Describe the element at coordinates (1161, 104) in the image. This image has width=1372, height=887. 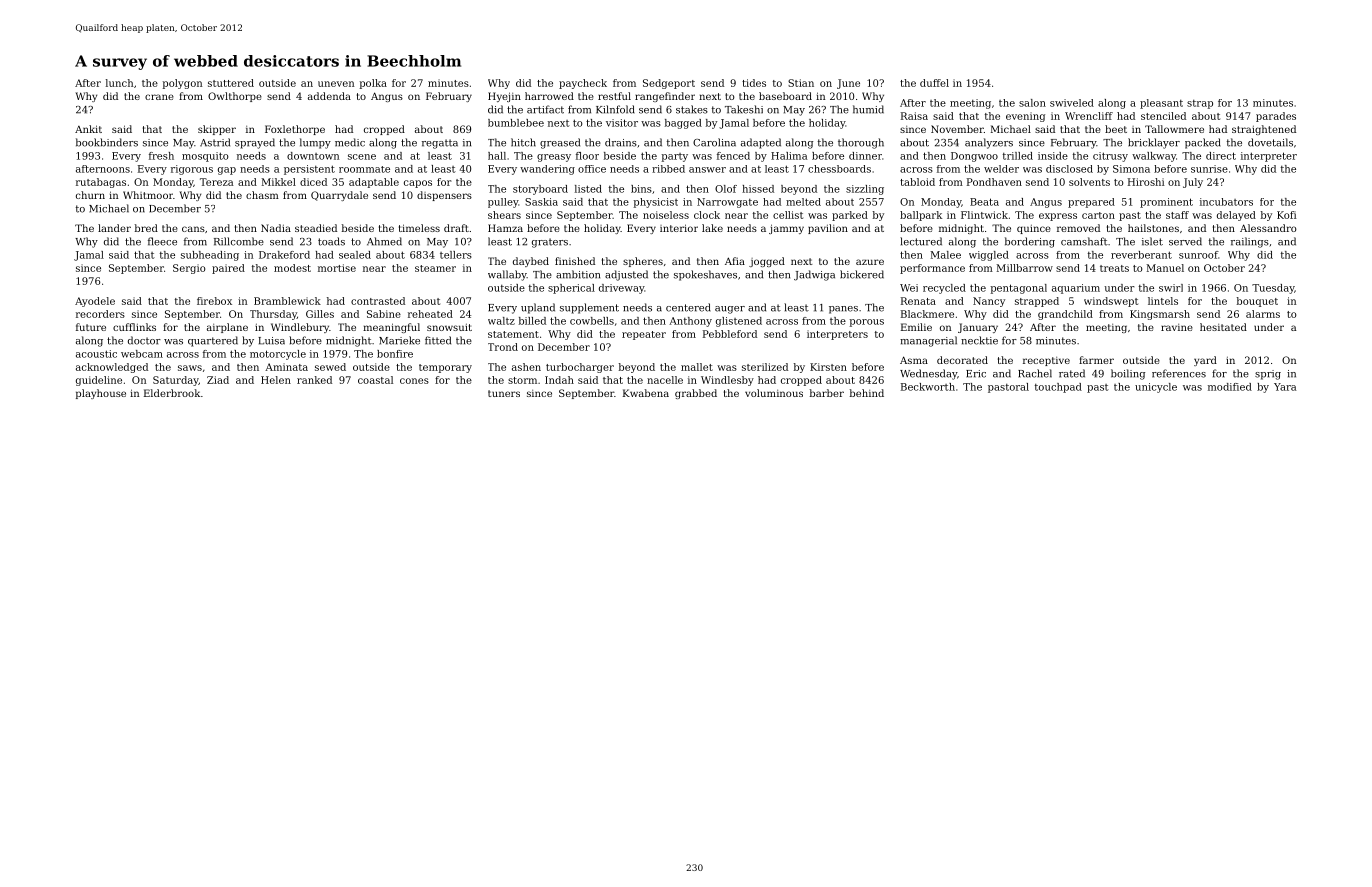
I see `pleasant` at that location.
